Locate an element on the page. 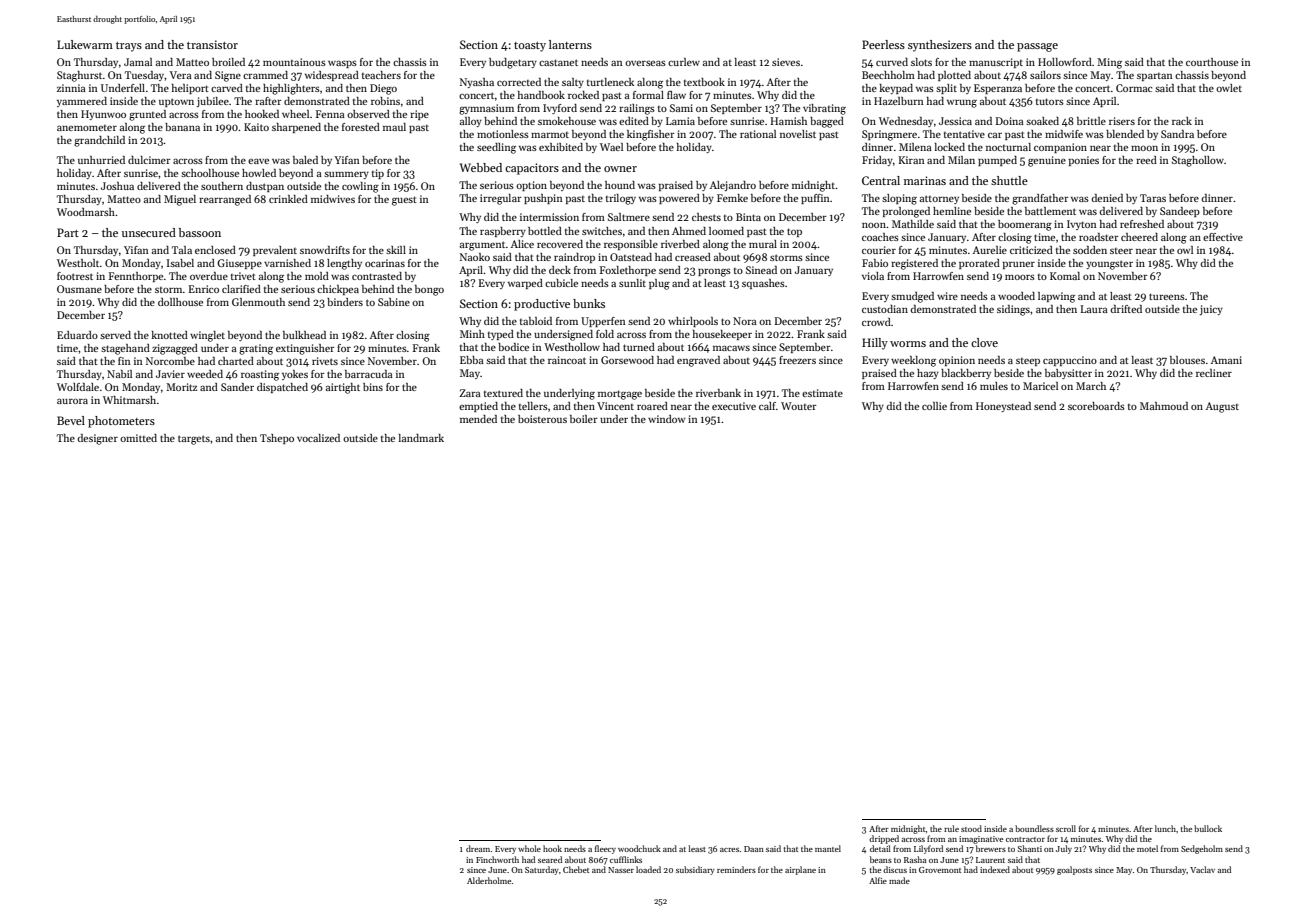 This image has height=924, width=1308. crammed is located at coordinates (265, 75).
